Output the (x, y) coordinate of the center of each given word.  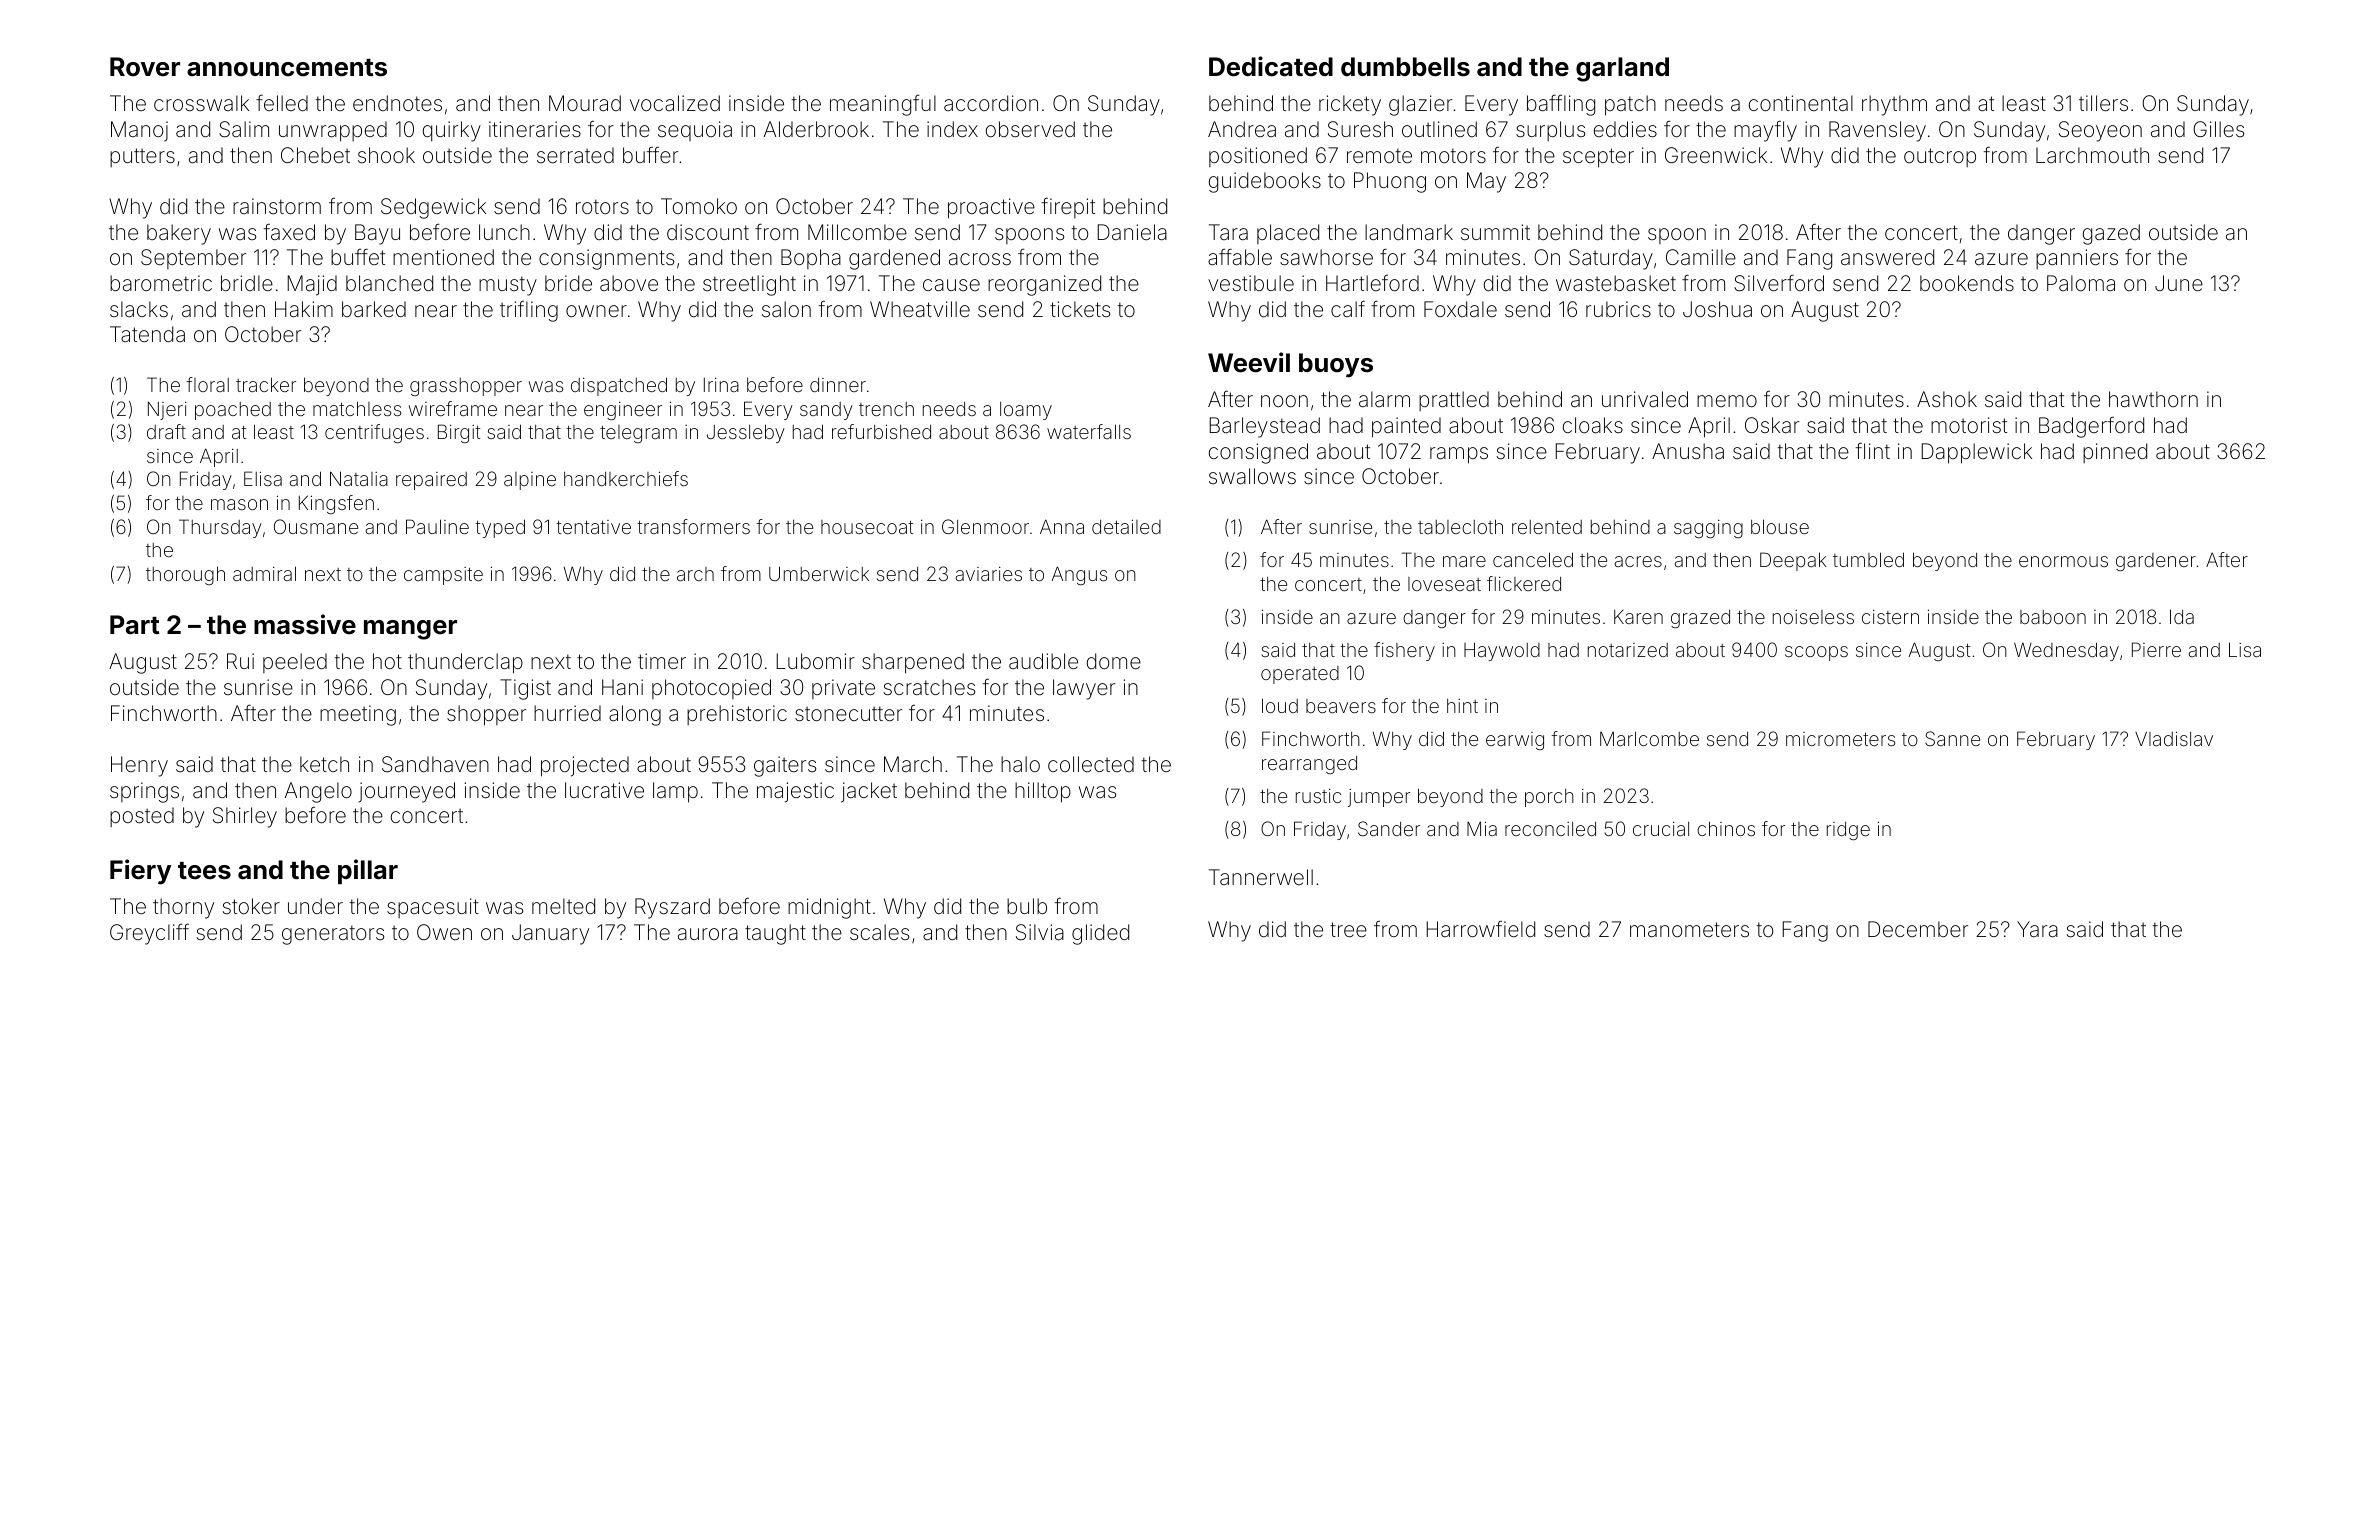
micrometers (1840, 739)
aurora (708, 934)
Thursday (220, 528)
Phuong (1390, 182)
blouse (1780, 526)
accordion (991, 103)
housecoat (867, 527)
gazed (2111, 234)
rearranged (1309, 765)
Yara (2037, 929)
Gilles (2218, 129)
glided (1100, 934)
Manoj (139, 131)
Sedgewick (433, 208)
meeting (358, 715)
